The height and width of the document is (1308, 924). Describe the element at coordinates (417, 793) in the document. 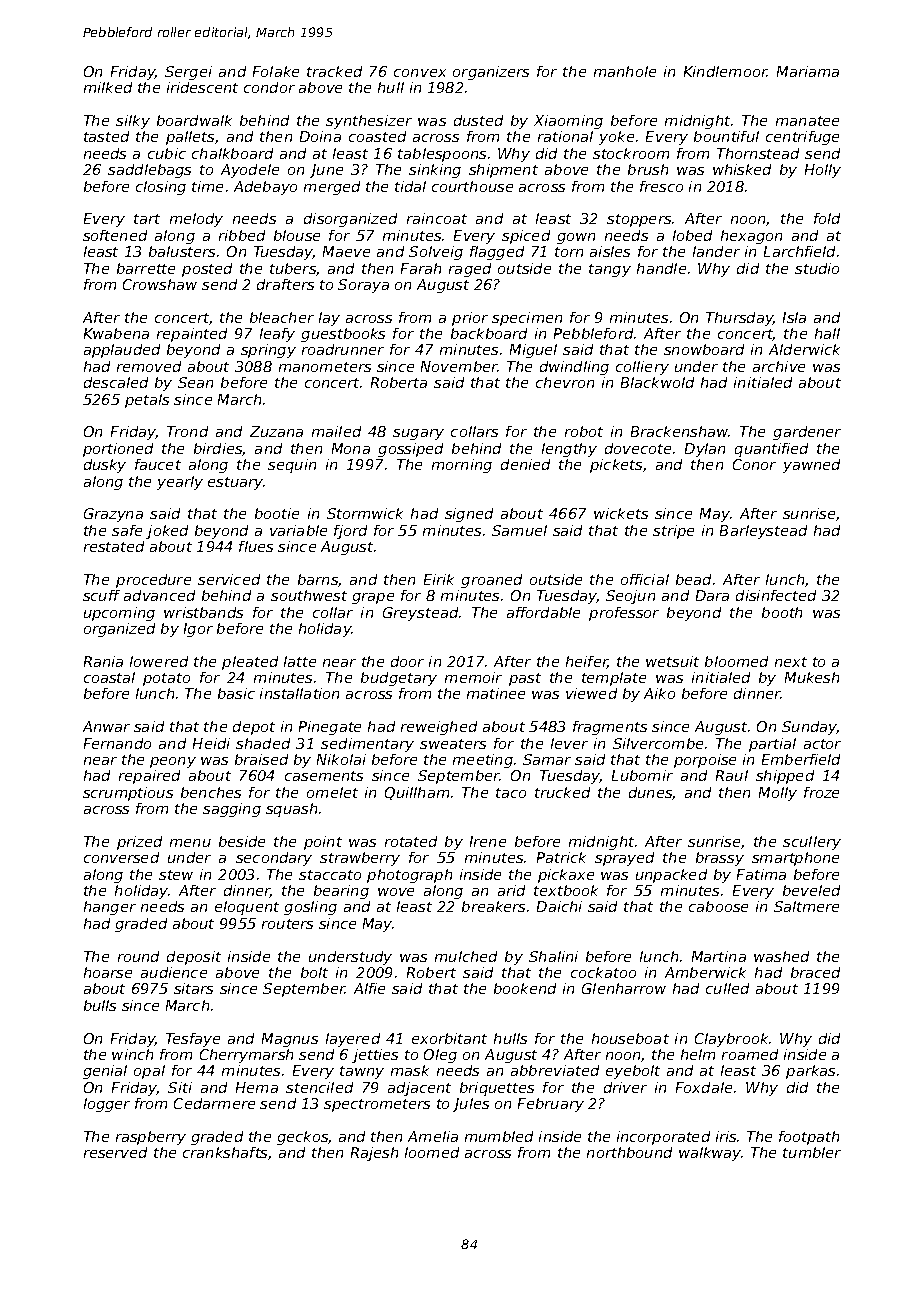

I see `Quillham` at that location.
